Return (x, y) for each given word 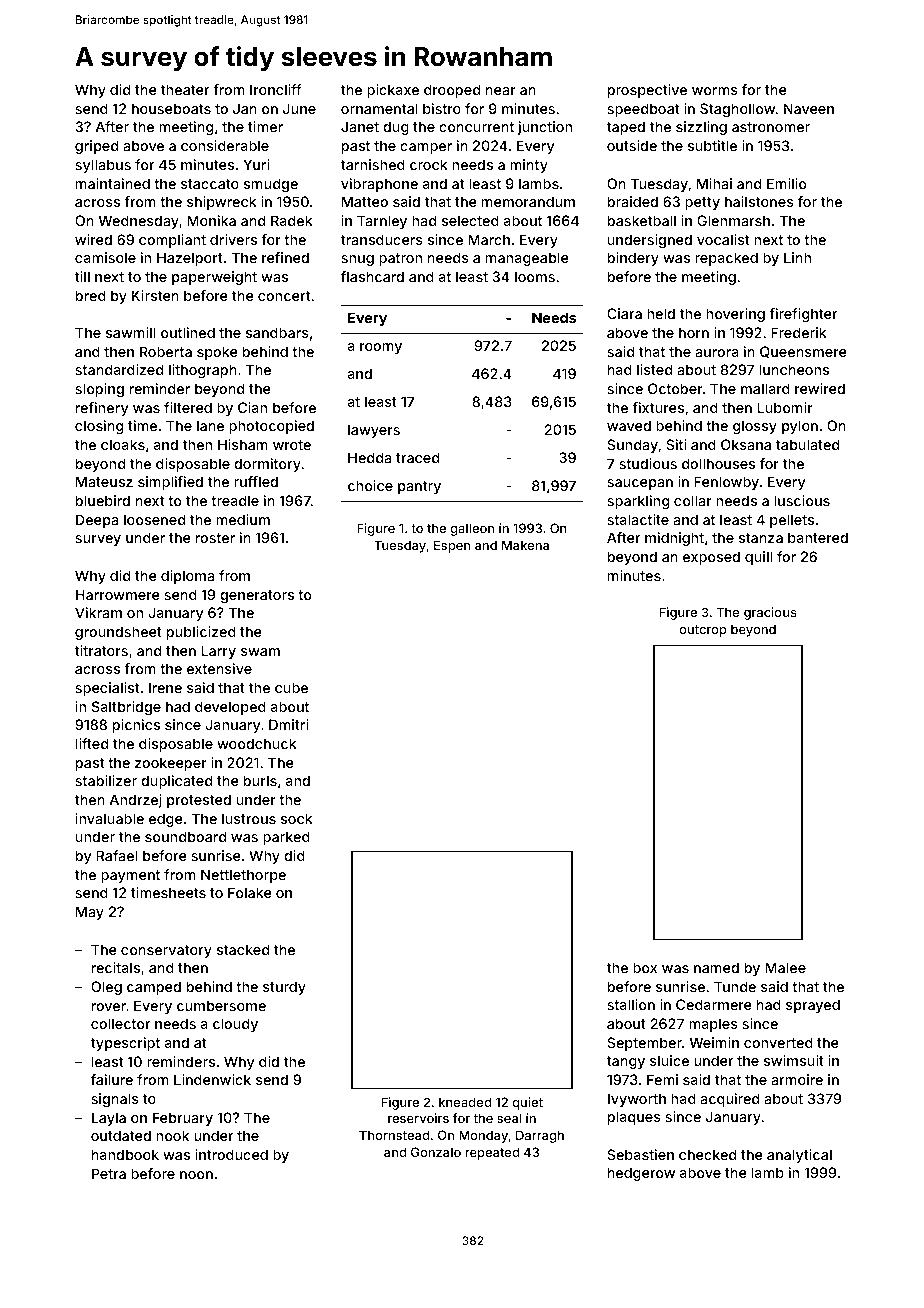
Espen (452, 546)
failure (112, 1079)
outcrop (703, 631)
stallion (631, 1004)
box (645, 967)
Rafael (117, 855)
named (716, 967)
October (675, 388)
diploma (187, 577)
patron (400, 259)
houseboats (171, 108)
